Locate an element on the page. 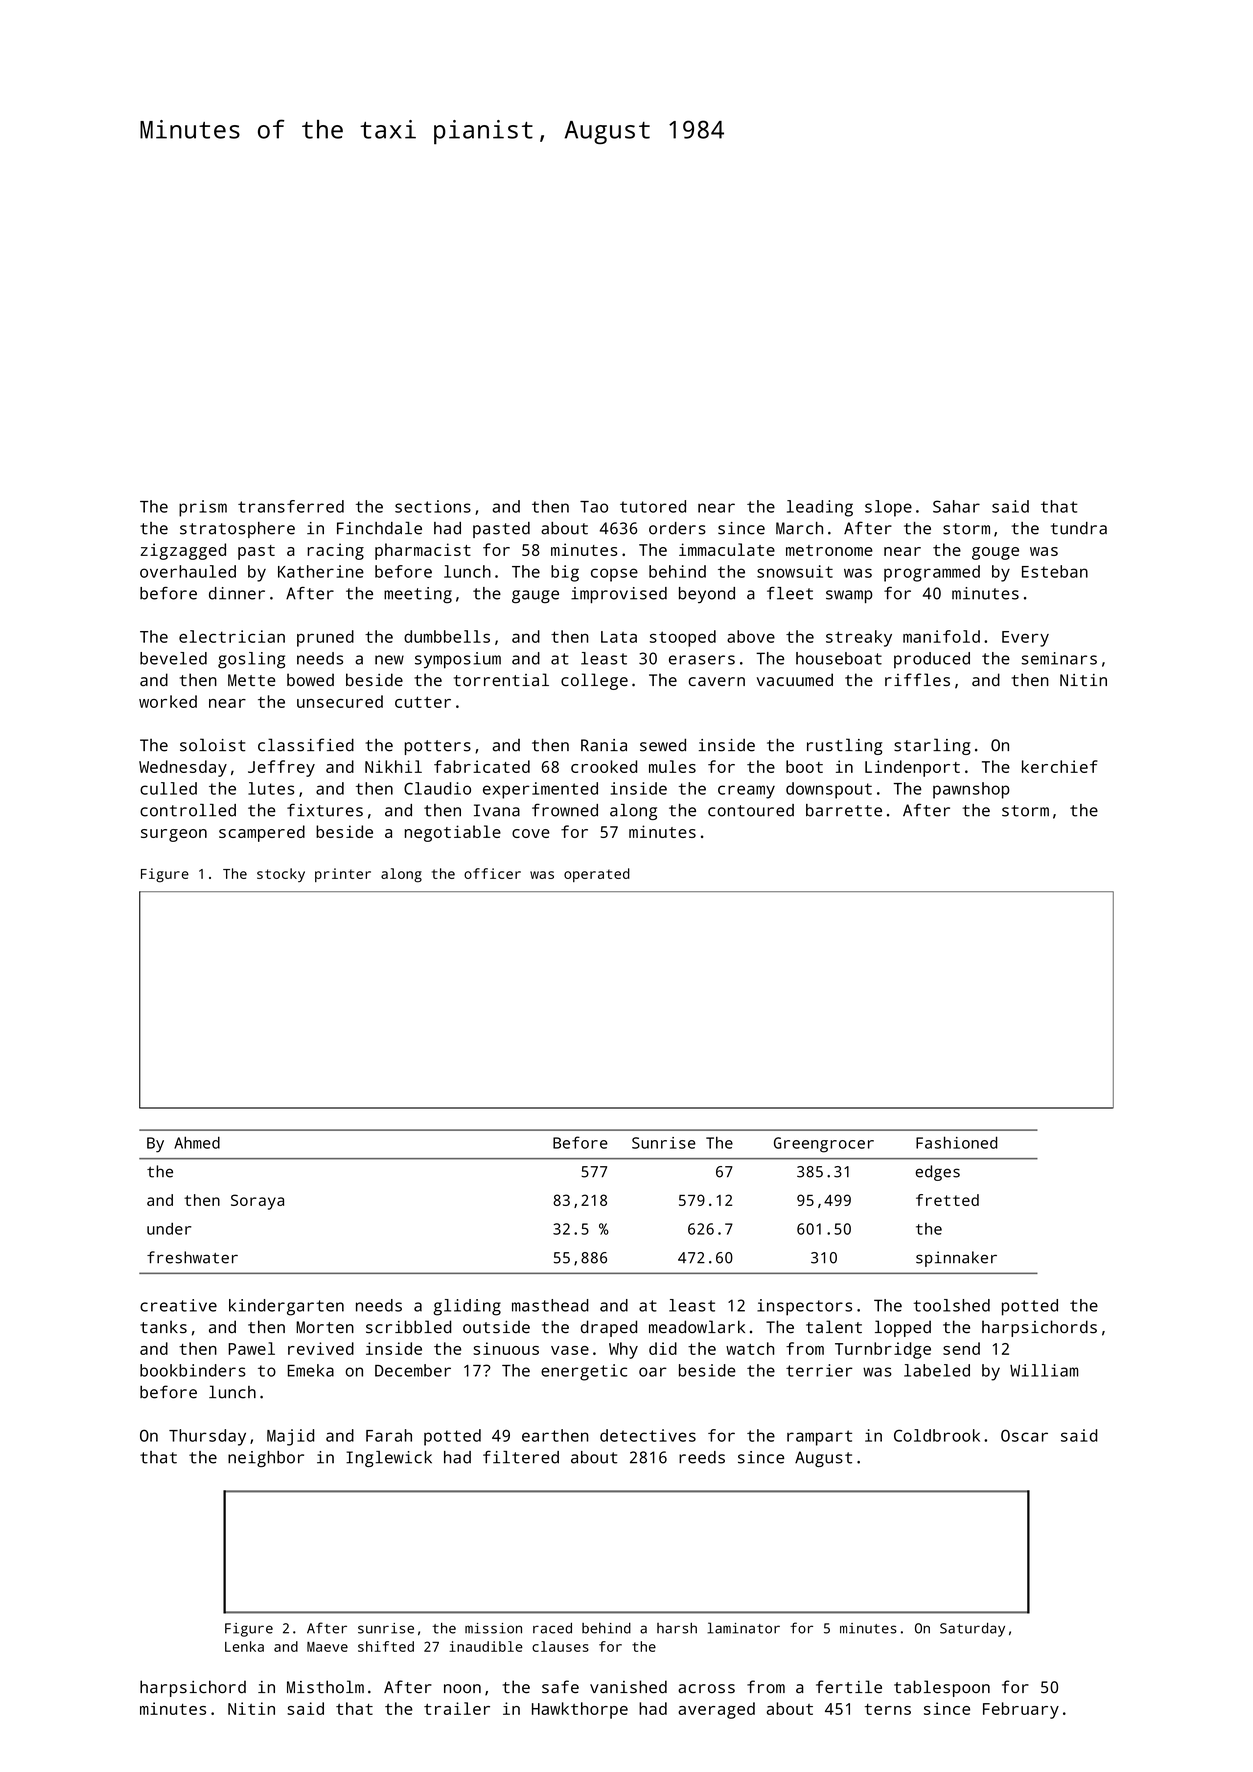 The width and height of the document is (1253, 1772). fretted is located at coordinates (947, 1200).
